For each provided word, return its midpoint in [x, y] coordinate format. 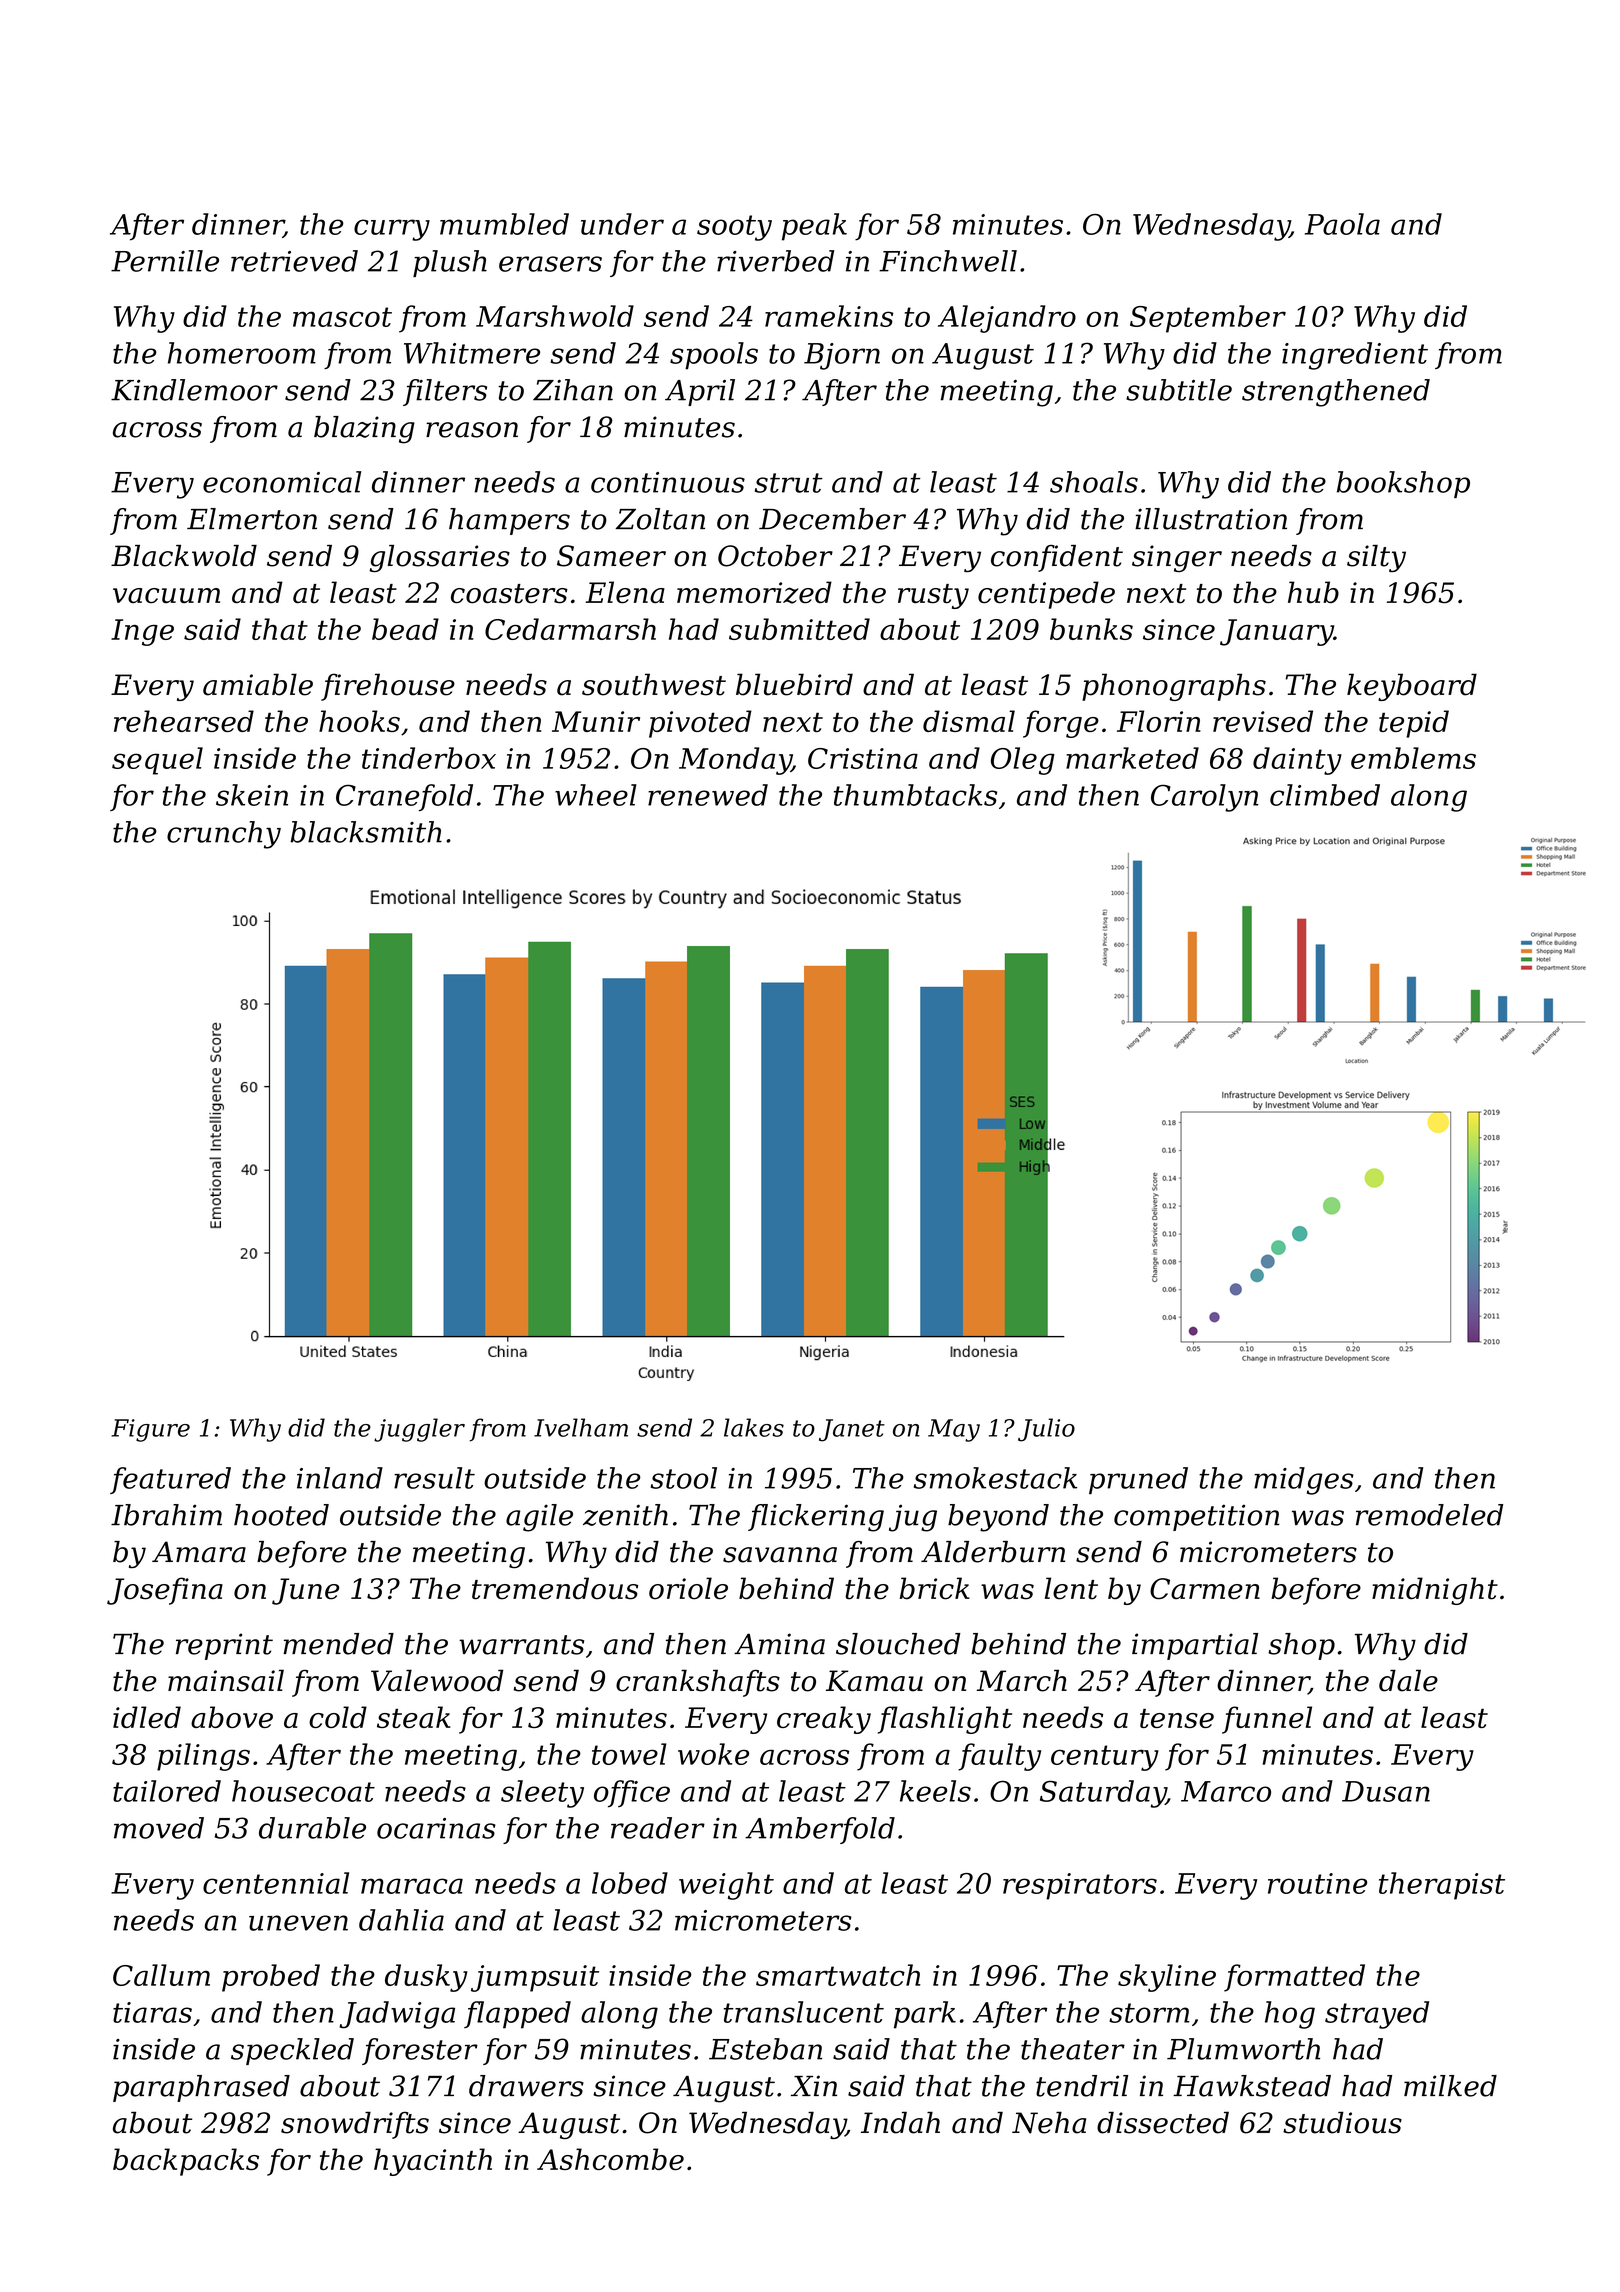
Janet [852, 1430]
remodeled [1429, 1515]
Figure [150, 1430]
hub [1313, 592]
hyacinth [433, 2162]
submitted [799, 629]
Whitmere [472, 353]
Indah [900, 2123]
